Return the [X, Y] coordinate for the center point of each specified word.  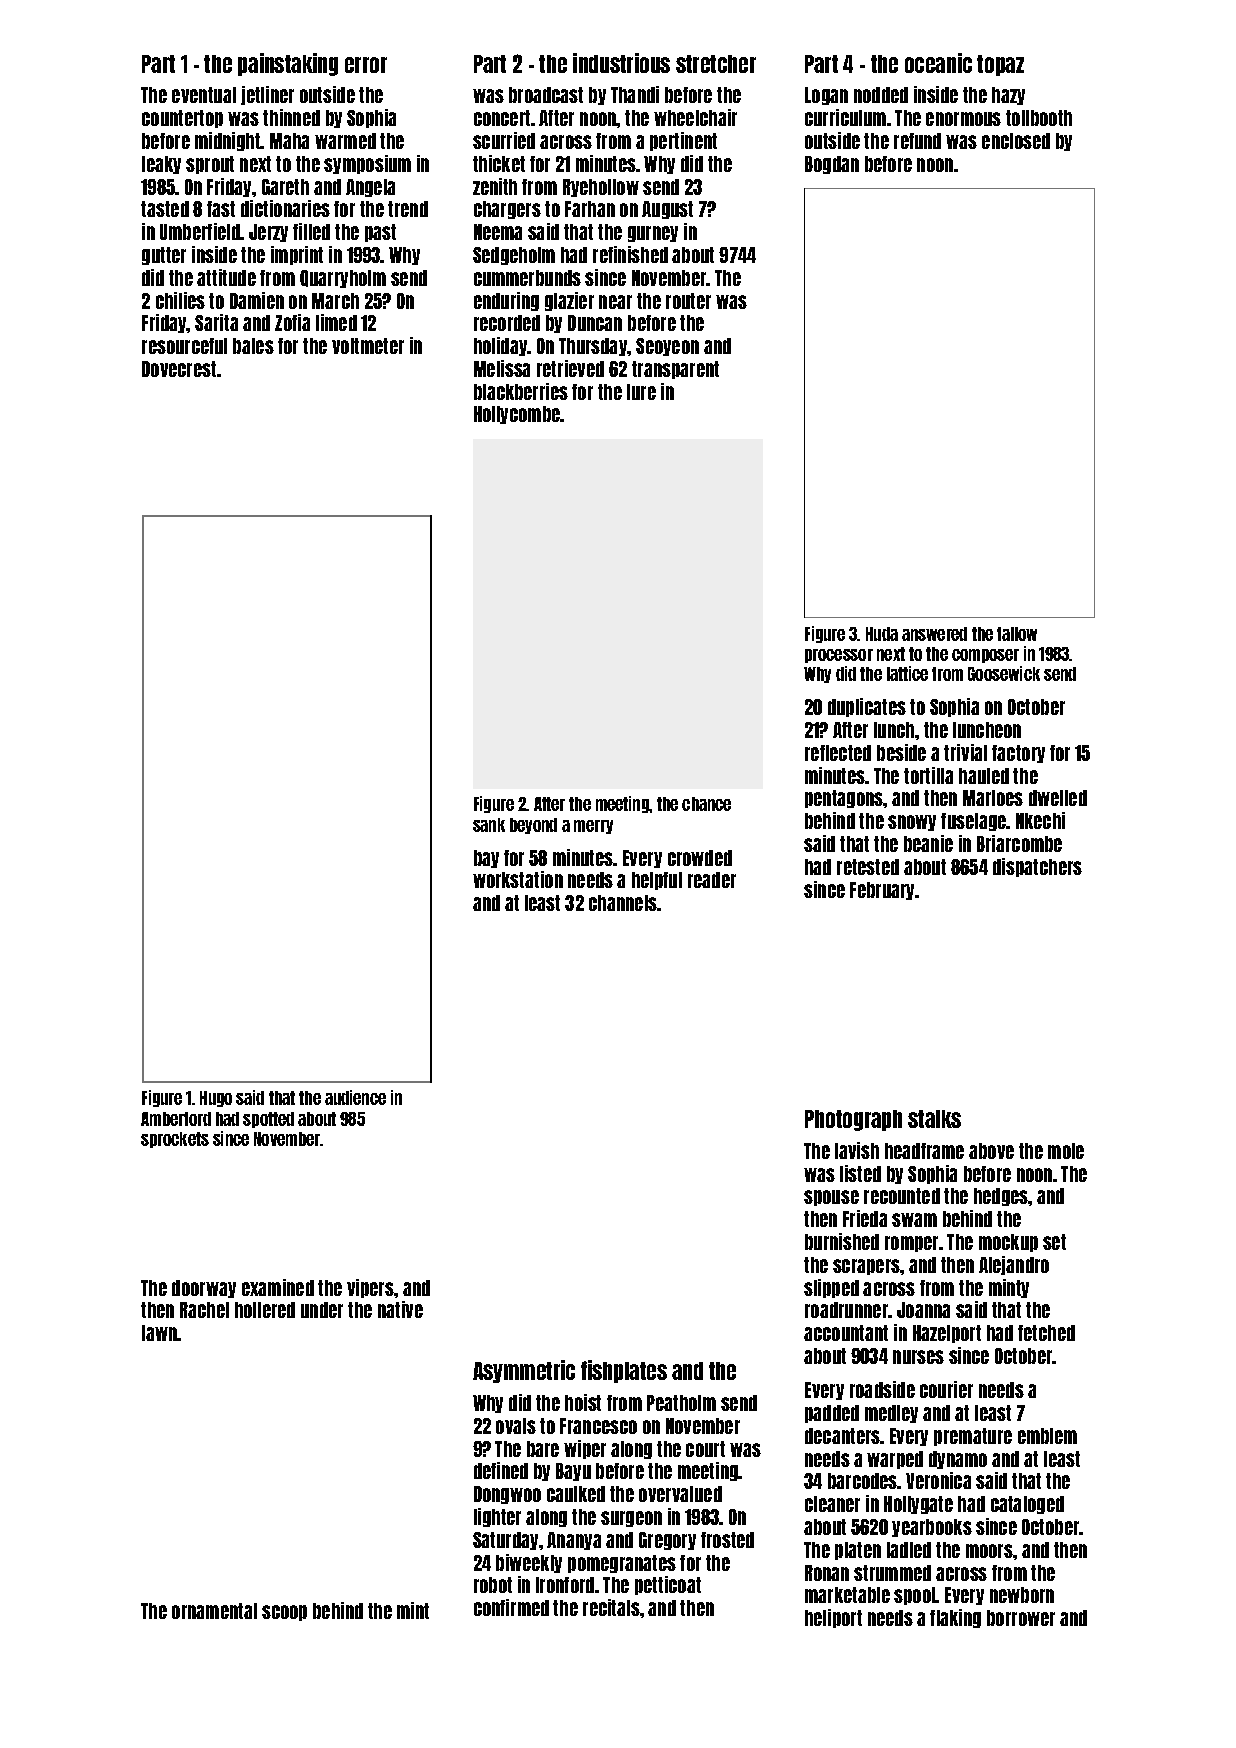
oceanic [938, 63]
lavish [857, 1150]
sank [489, 825]
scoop [284, 1613]
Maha [289, 141]
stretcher [716, 64]
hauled [984, 776]
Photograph [853, 1120]
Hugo [216, 1099]
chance [706, 804]
